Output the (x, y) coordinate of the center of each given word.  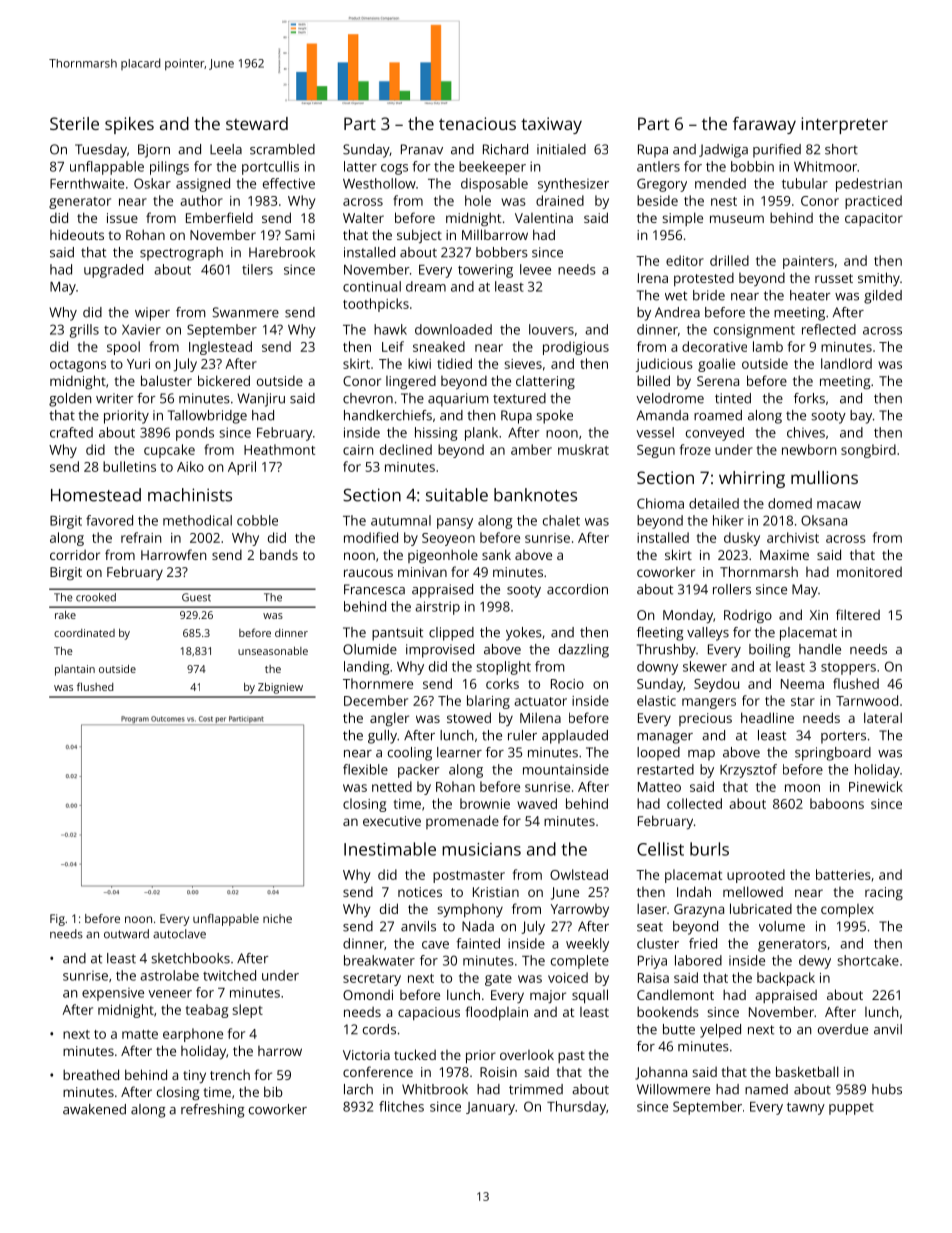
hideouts (77, 234)
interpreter (844, 125)
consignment (754, 331)
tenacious (477, 123)
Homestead (96, 495)
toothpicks (376, 305)
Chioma (660, 503)
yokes (524, 634)
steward (257, 123)
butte (679, 1029)
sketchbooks (190, 958)
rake (65, 615)
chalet (561, 520)
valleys (708, 634)
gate (498, 980)
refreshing (212, 1111)
